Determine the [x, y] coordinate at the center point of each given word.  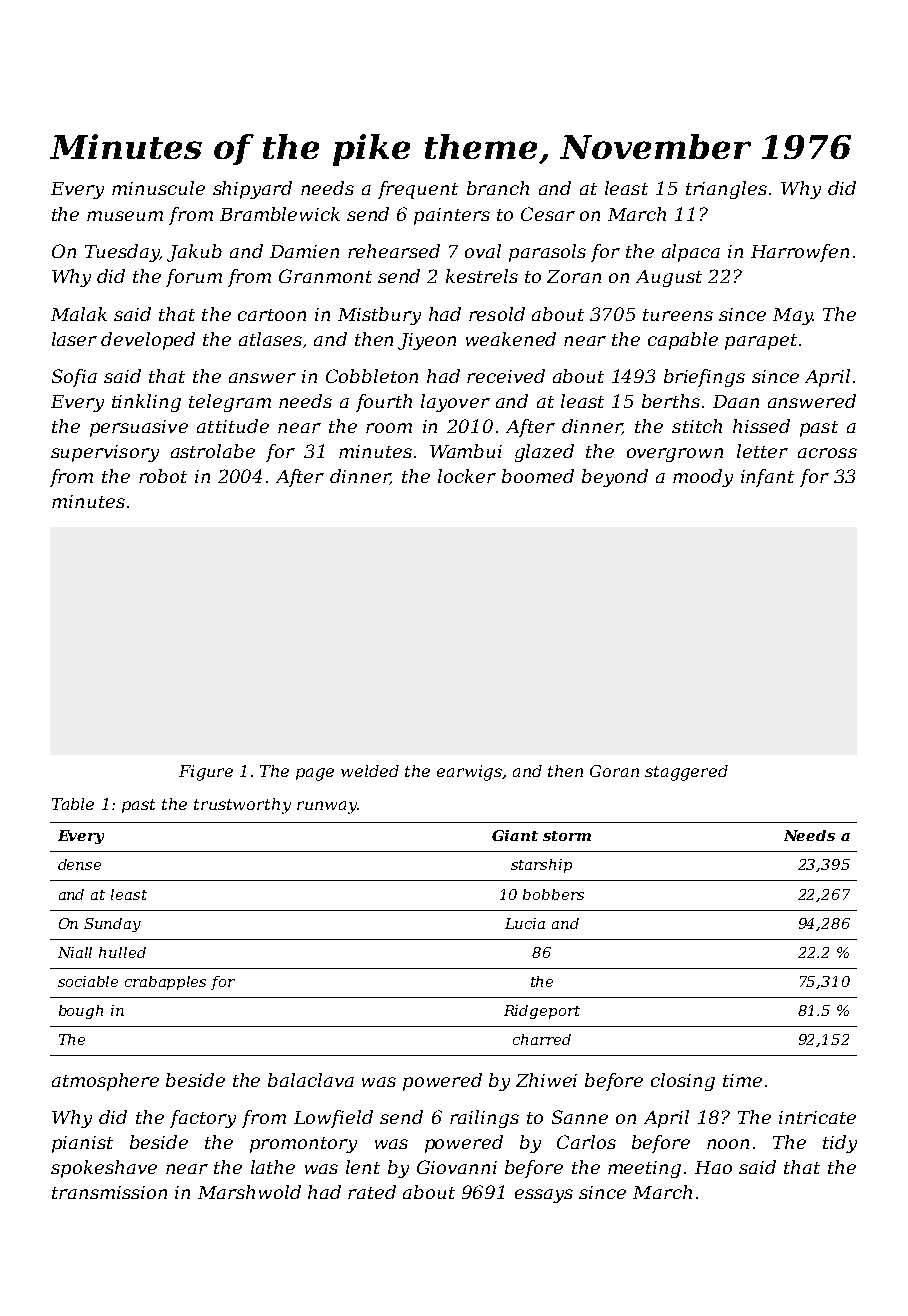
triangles [726, 190]
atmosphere [105, 1082]
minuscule [158, 188]
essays [544, 1196]
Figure [206, 773]
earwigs [469, 773]
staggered [686, 773]
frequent [418, 190]
